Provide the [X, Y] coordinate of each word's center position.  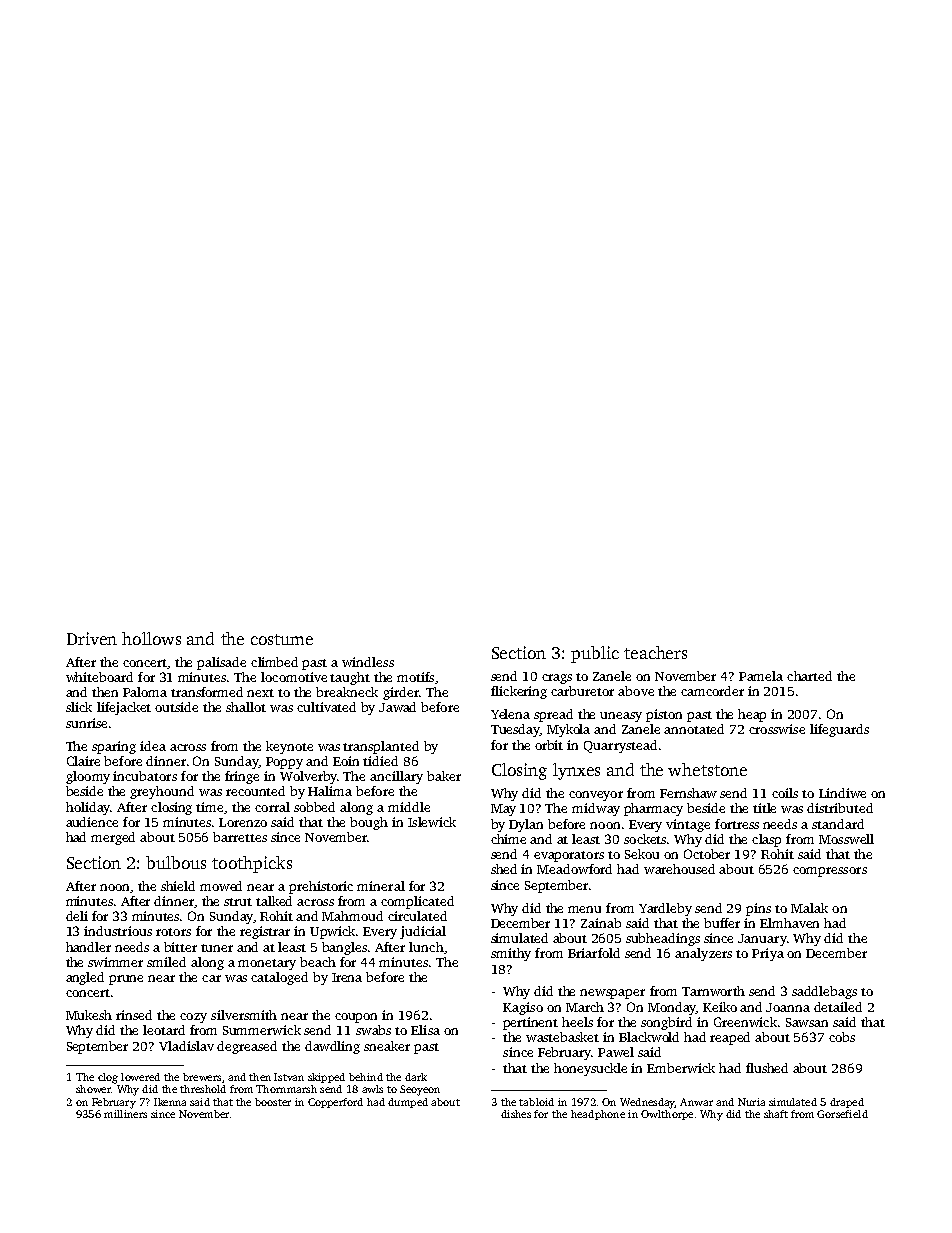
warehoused [679, 869]
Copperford [335, 1103]
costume [282, 639]
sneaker [387, 1046]
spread [553, 715]
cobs [842, 1037]
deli [77, 916]
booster [273, 1102]
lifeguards [839, 730]
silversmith [244, 1015]
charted [809, 676]
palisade [221, 663]
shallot [246, 707]
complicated [417, 902]
